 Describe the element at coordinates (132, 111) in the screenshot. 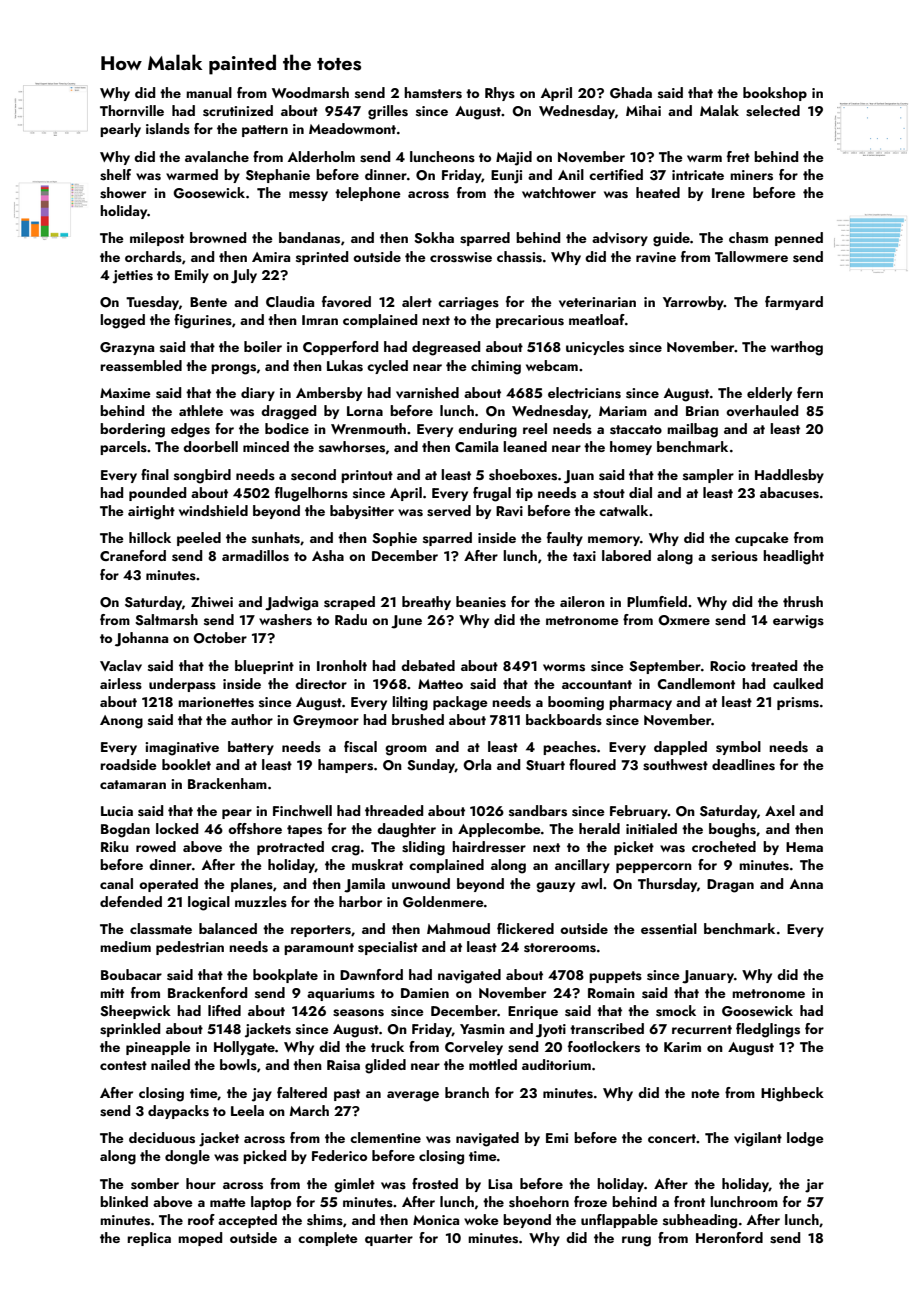

I see `Thornville` at that location.
